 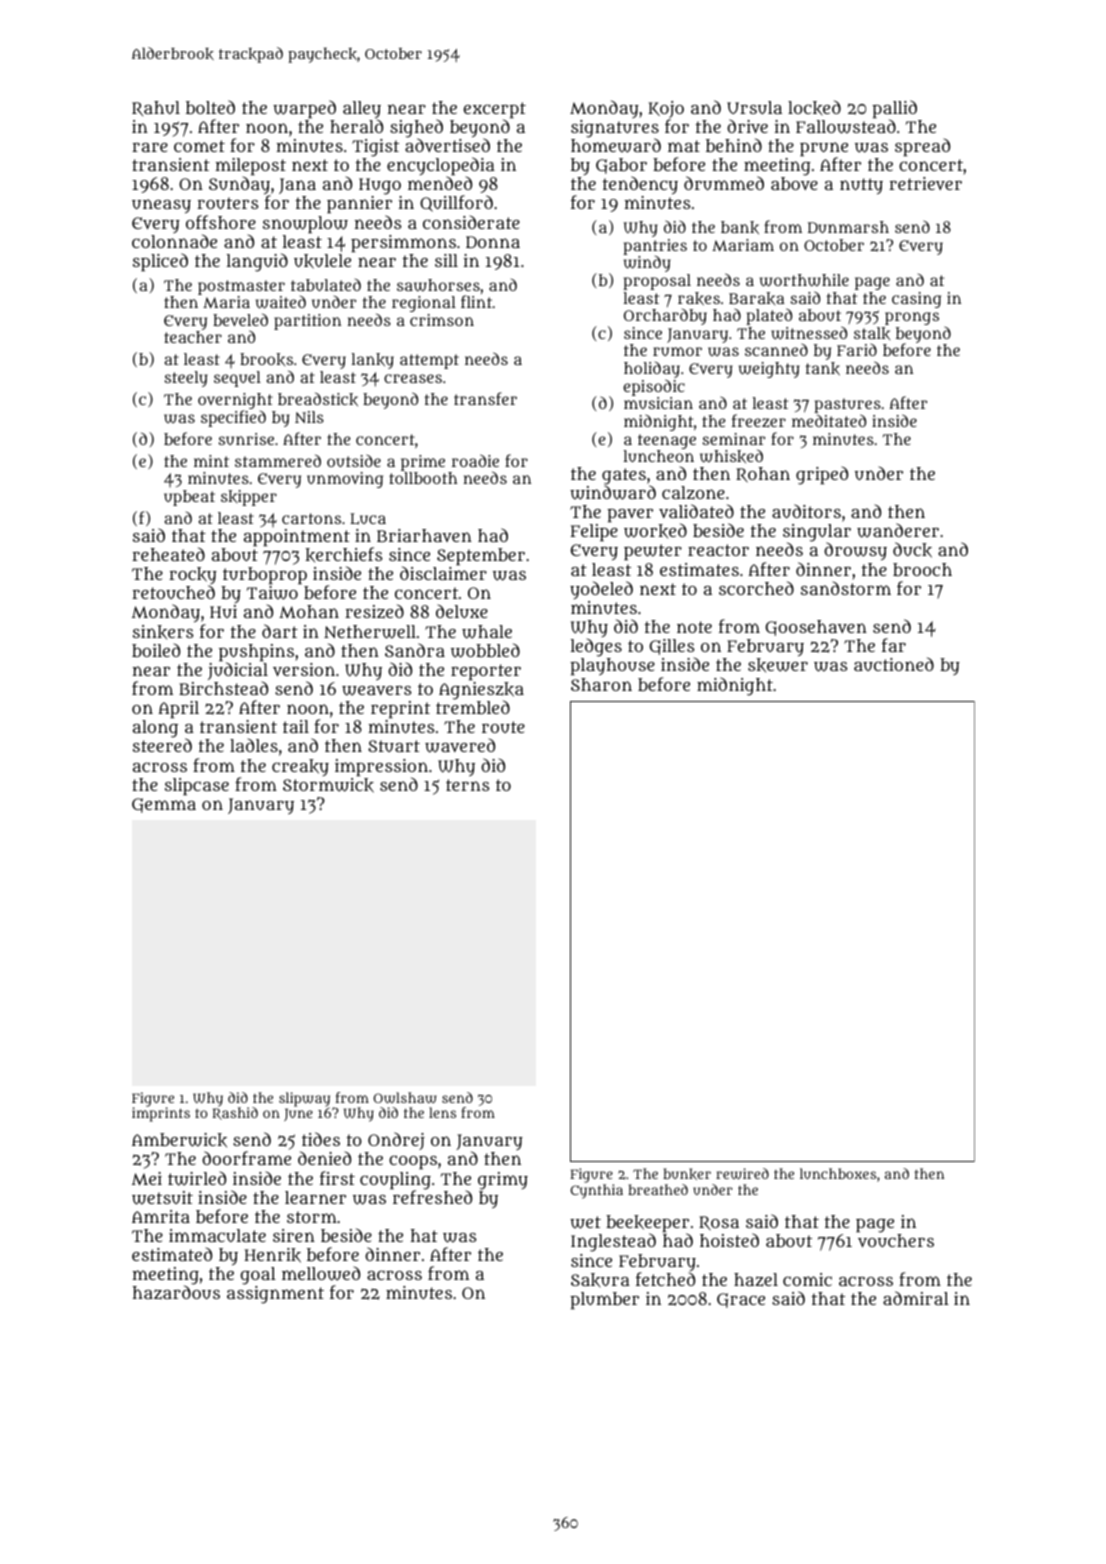 What do you see at coordinates (778, 665) in the screenshot?
I see `skewer` at bounding box center [778, 665].
